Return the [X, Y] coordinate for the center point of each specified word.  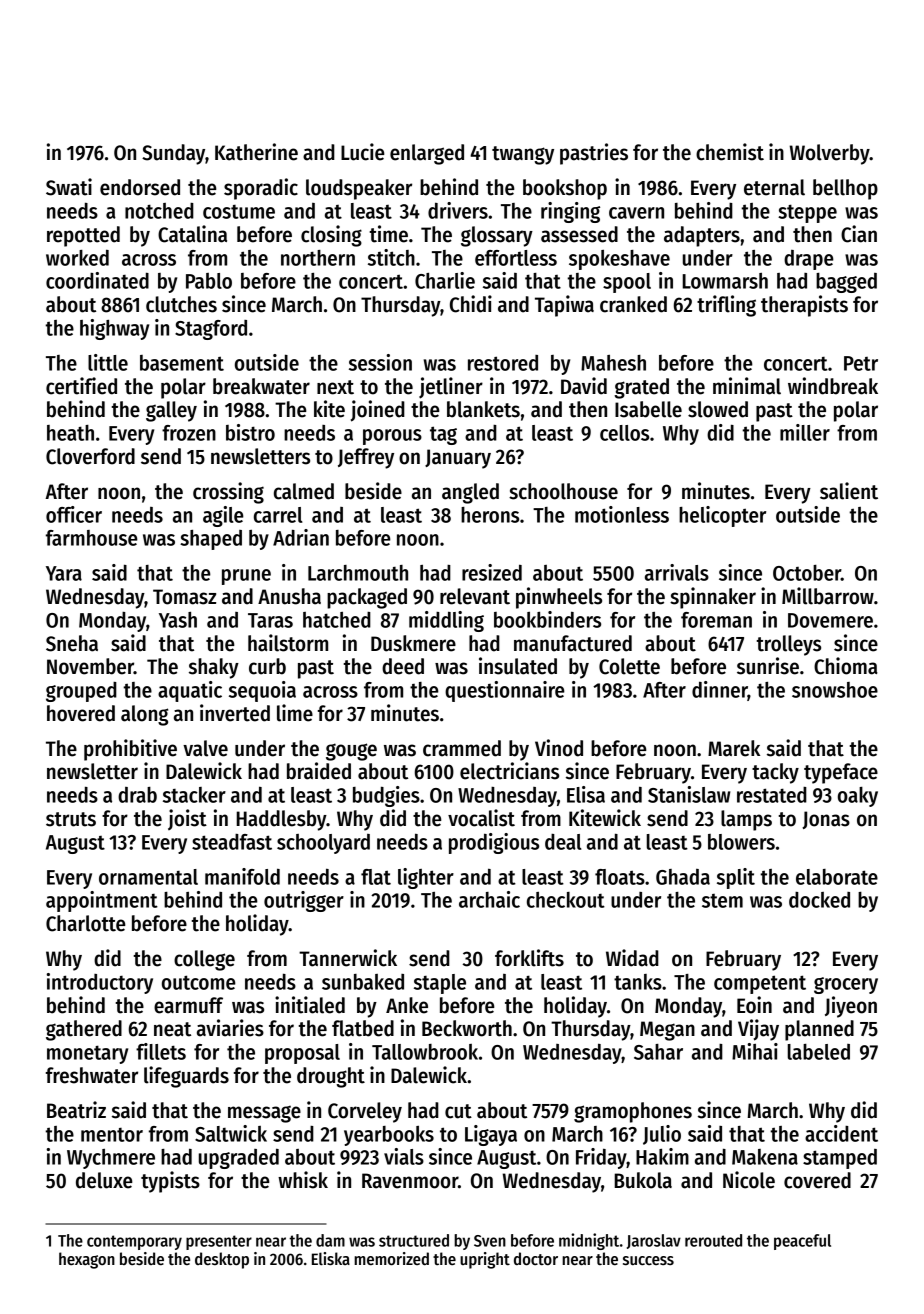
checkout [566, 900]
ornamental [148, 877]
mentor [112, 1135]
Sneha [72, 643]
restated [772, 795]
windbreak [833, 386]
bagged [846, 283]
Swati [69, 187]
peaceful [802, 1242]
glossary [497, 236]
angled [470, 493]
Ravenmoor [410, 1181]
